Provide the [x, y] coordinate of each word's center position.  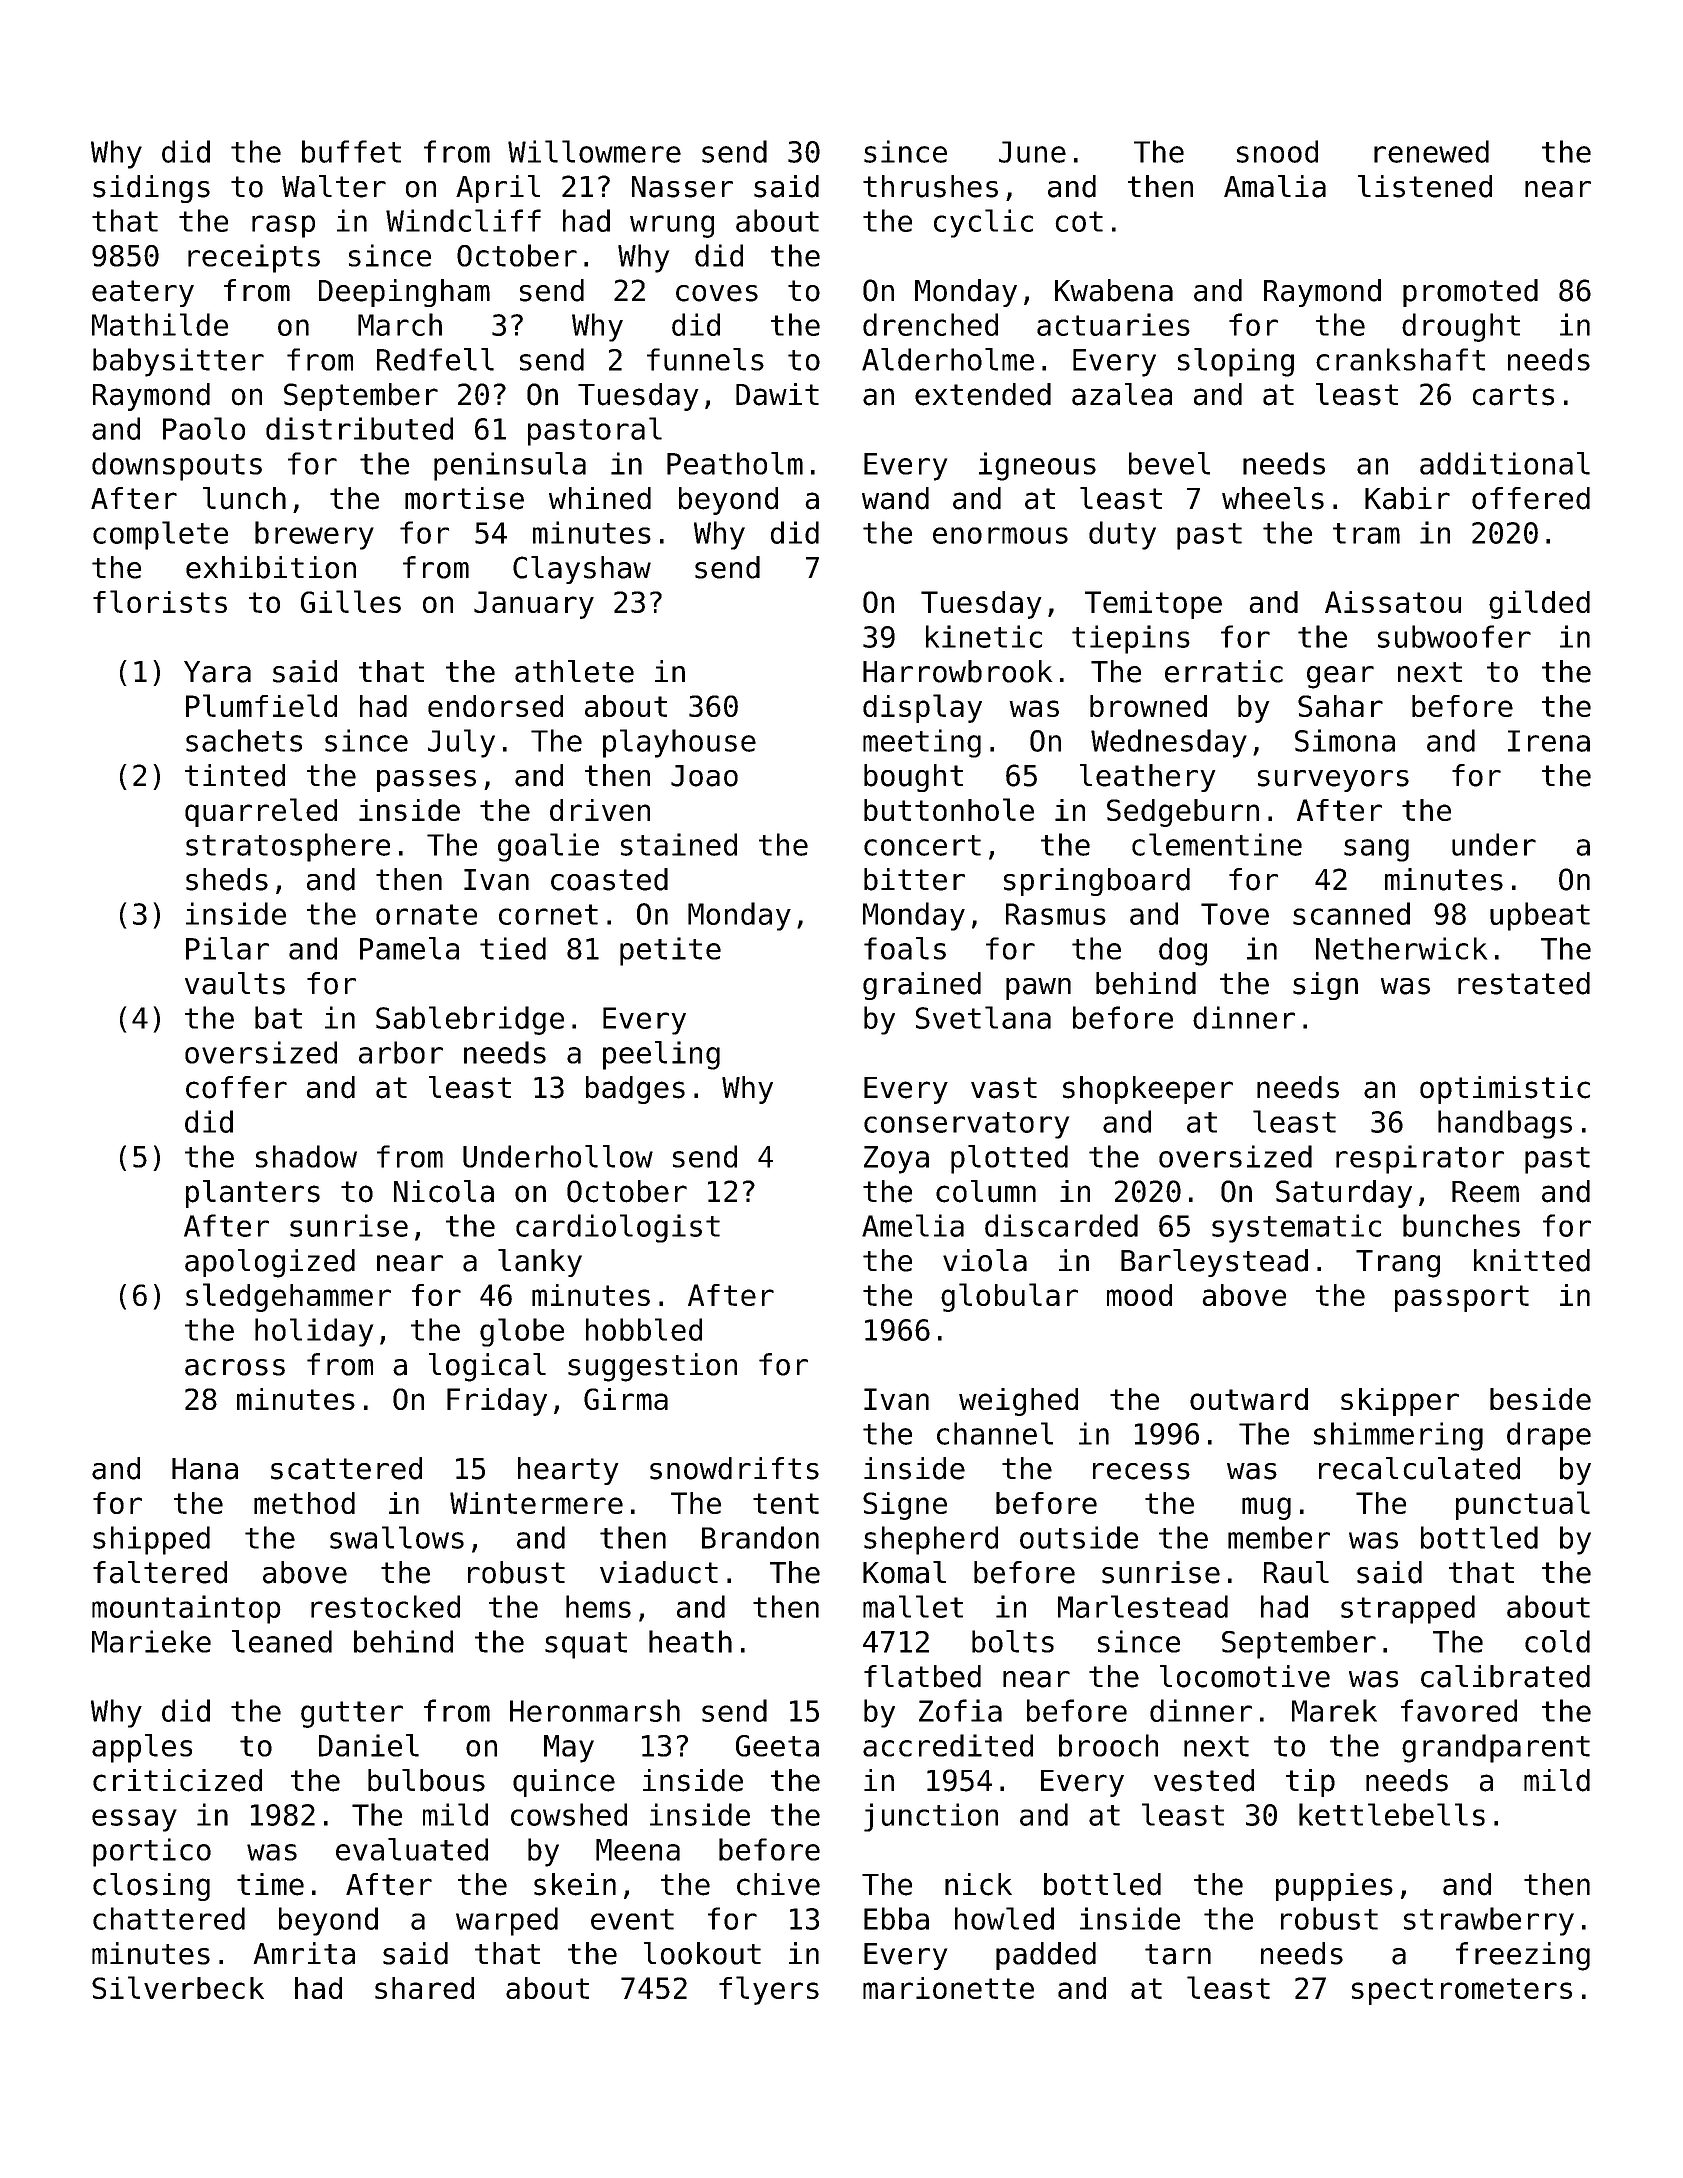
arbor [401, 1052]
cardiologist [618, 1228]
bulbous [426, 1780]
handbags [1505, 1124]
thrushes [930, 186]
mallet [913, 1606]
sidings [151, 189]
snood [1277, 151]
